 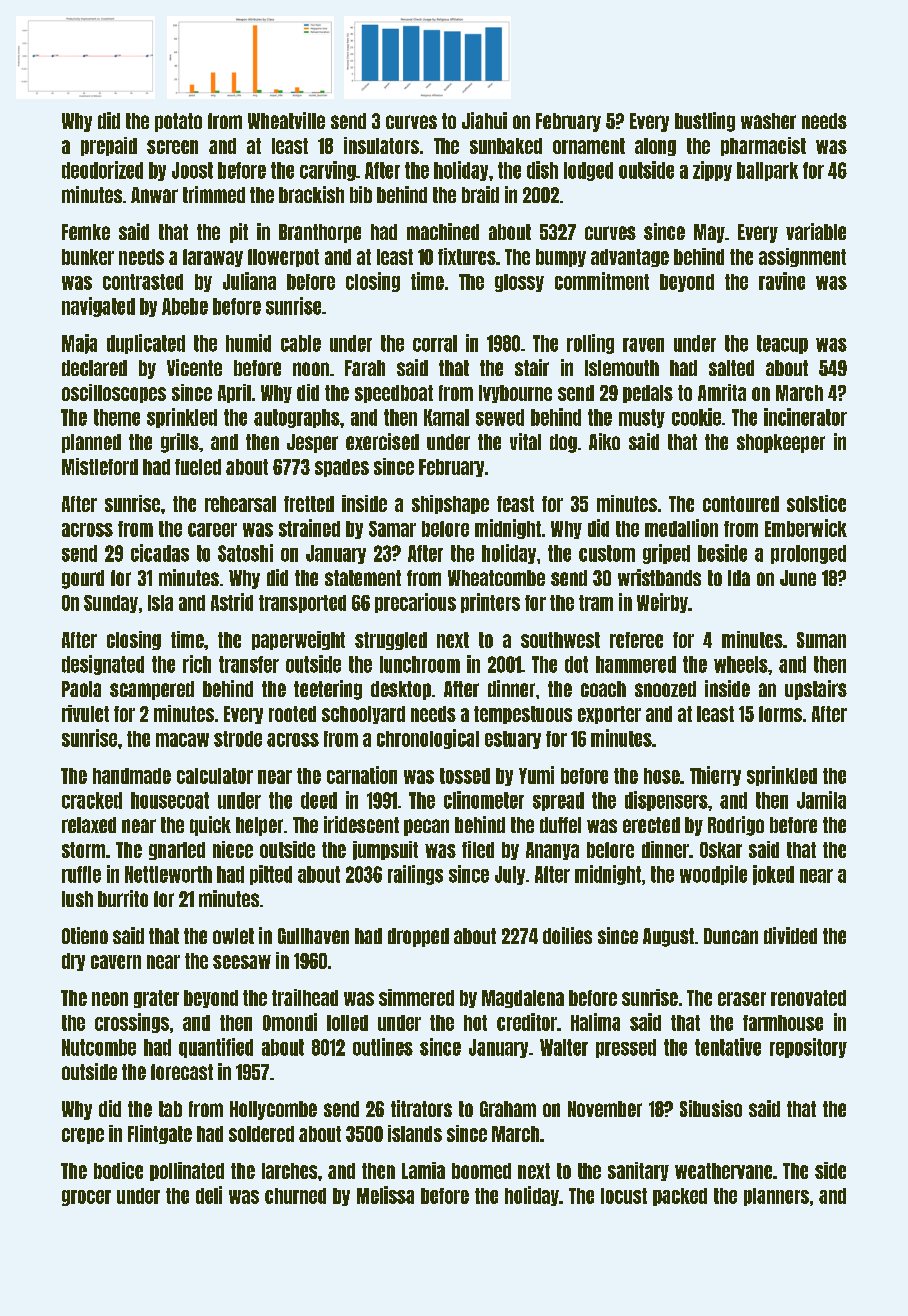 What do you see at coordinates (567, 935) in the screenshot?
I see `doilies` at bounding box center [567, 935].
